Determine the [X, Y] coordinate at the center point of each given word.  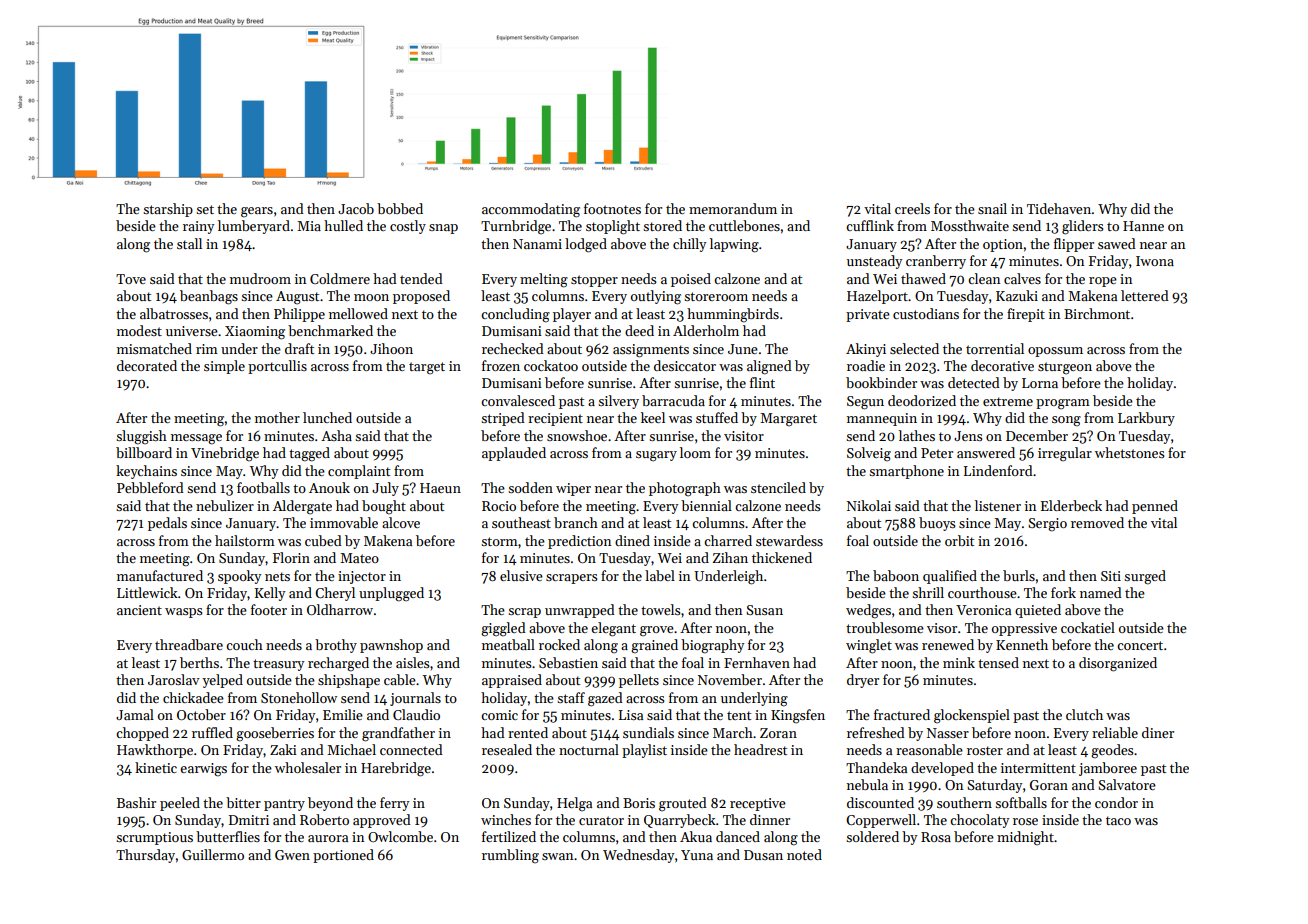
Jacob [356, 208]
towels [661, 609]
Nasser [948, 733]
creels [912, 208]
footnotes [612, 208]
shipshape [349, 681]
